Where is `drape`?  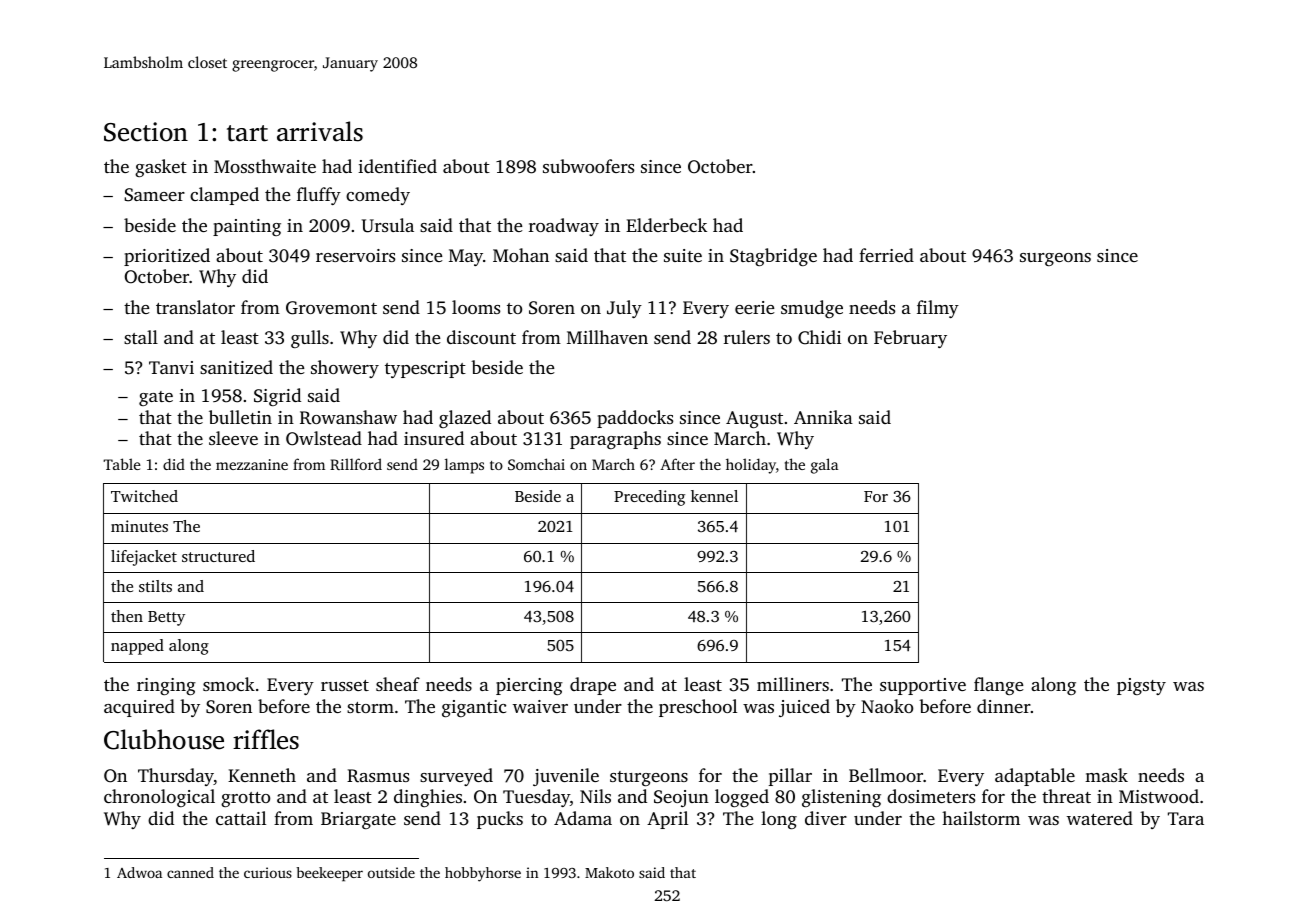 drape is located at coordinates (593, 686).
